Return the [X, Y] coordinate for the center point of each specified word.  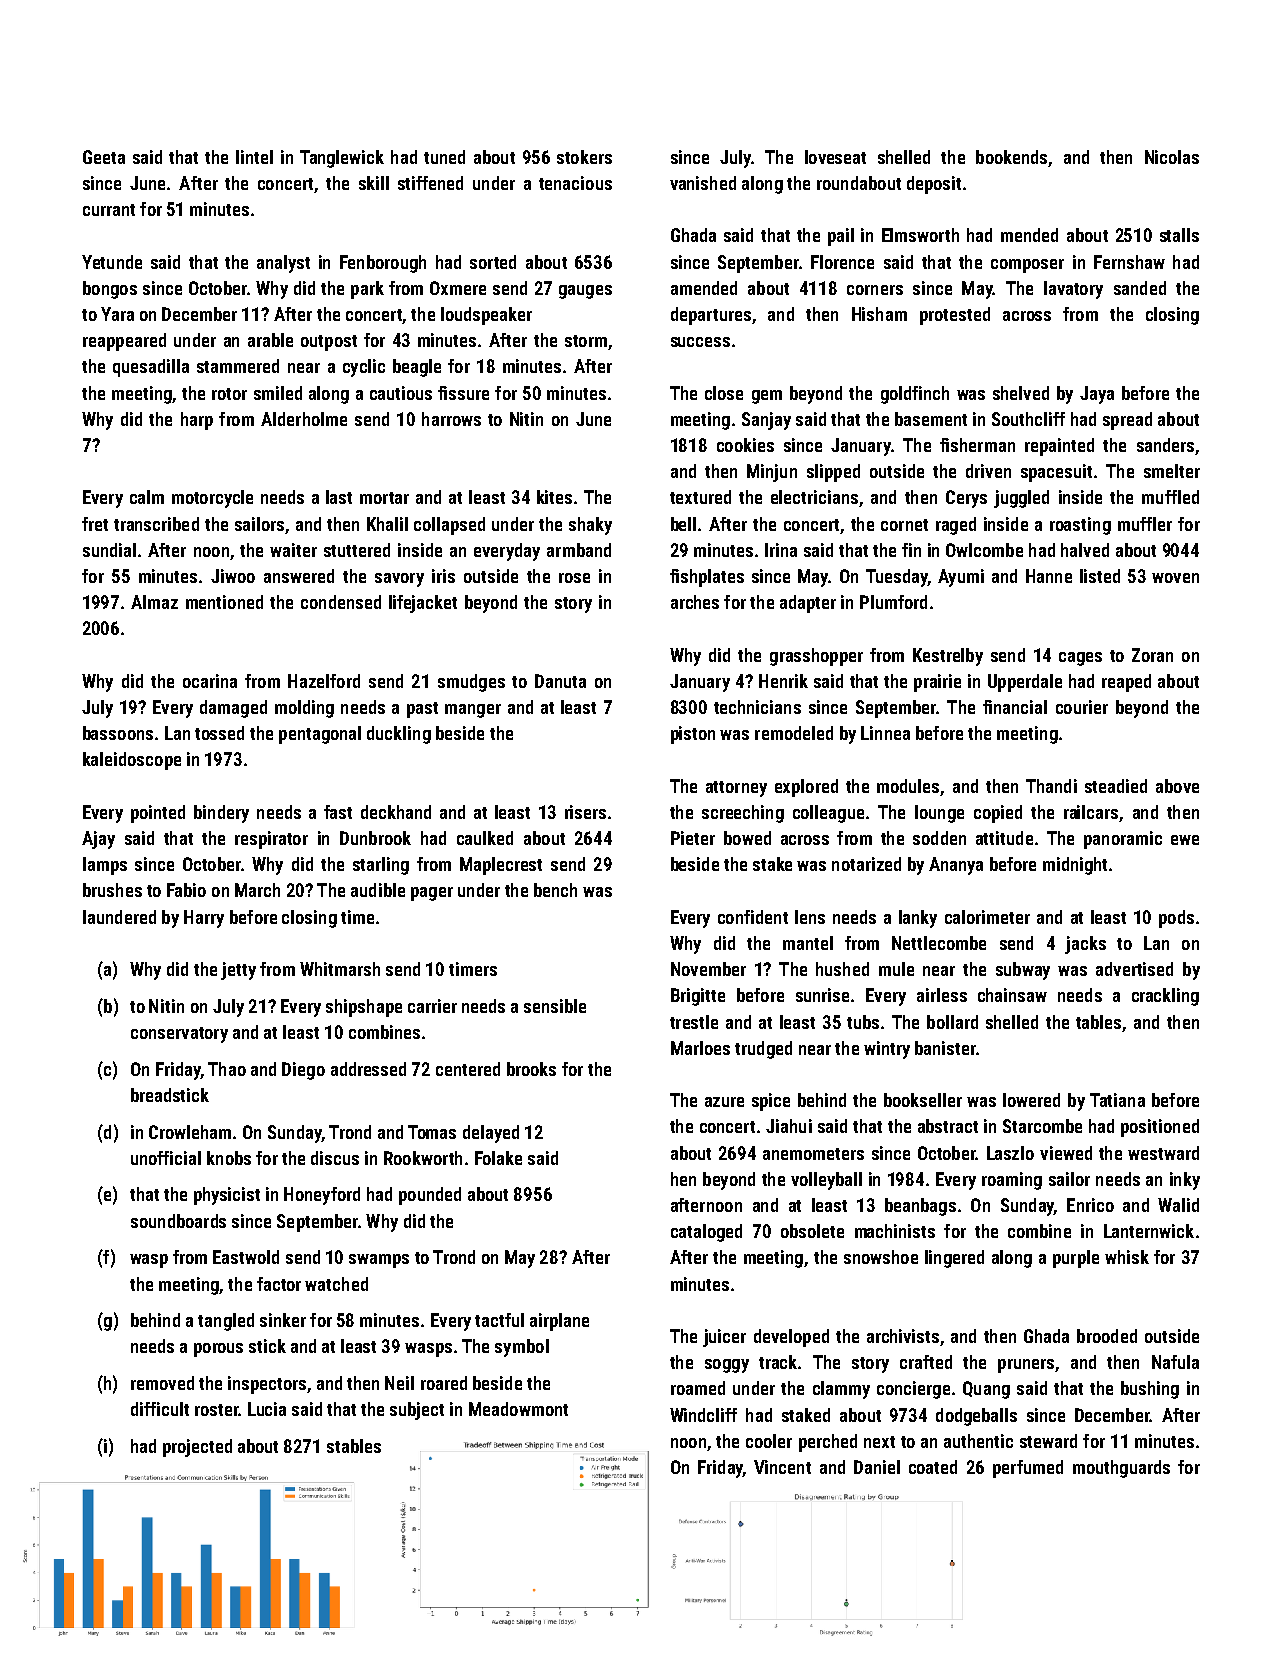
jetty [238, 971]
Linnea [885, 733]
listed [1100, 576]
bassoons [118, 733]
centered [468, 1069]
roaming [1012, 1181]
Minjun [772, 473]
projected [197, 1448]
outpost [329, 343]
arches [695, 602]
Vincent [782, 1467]
